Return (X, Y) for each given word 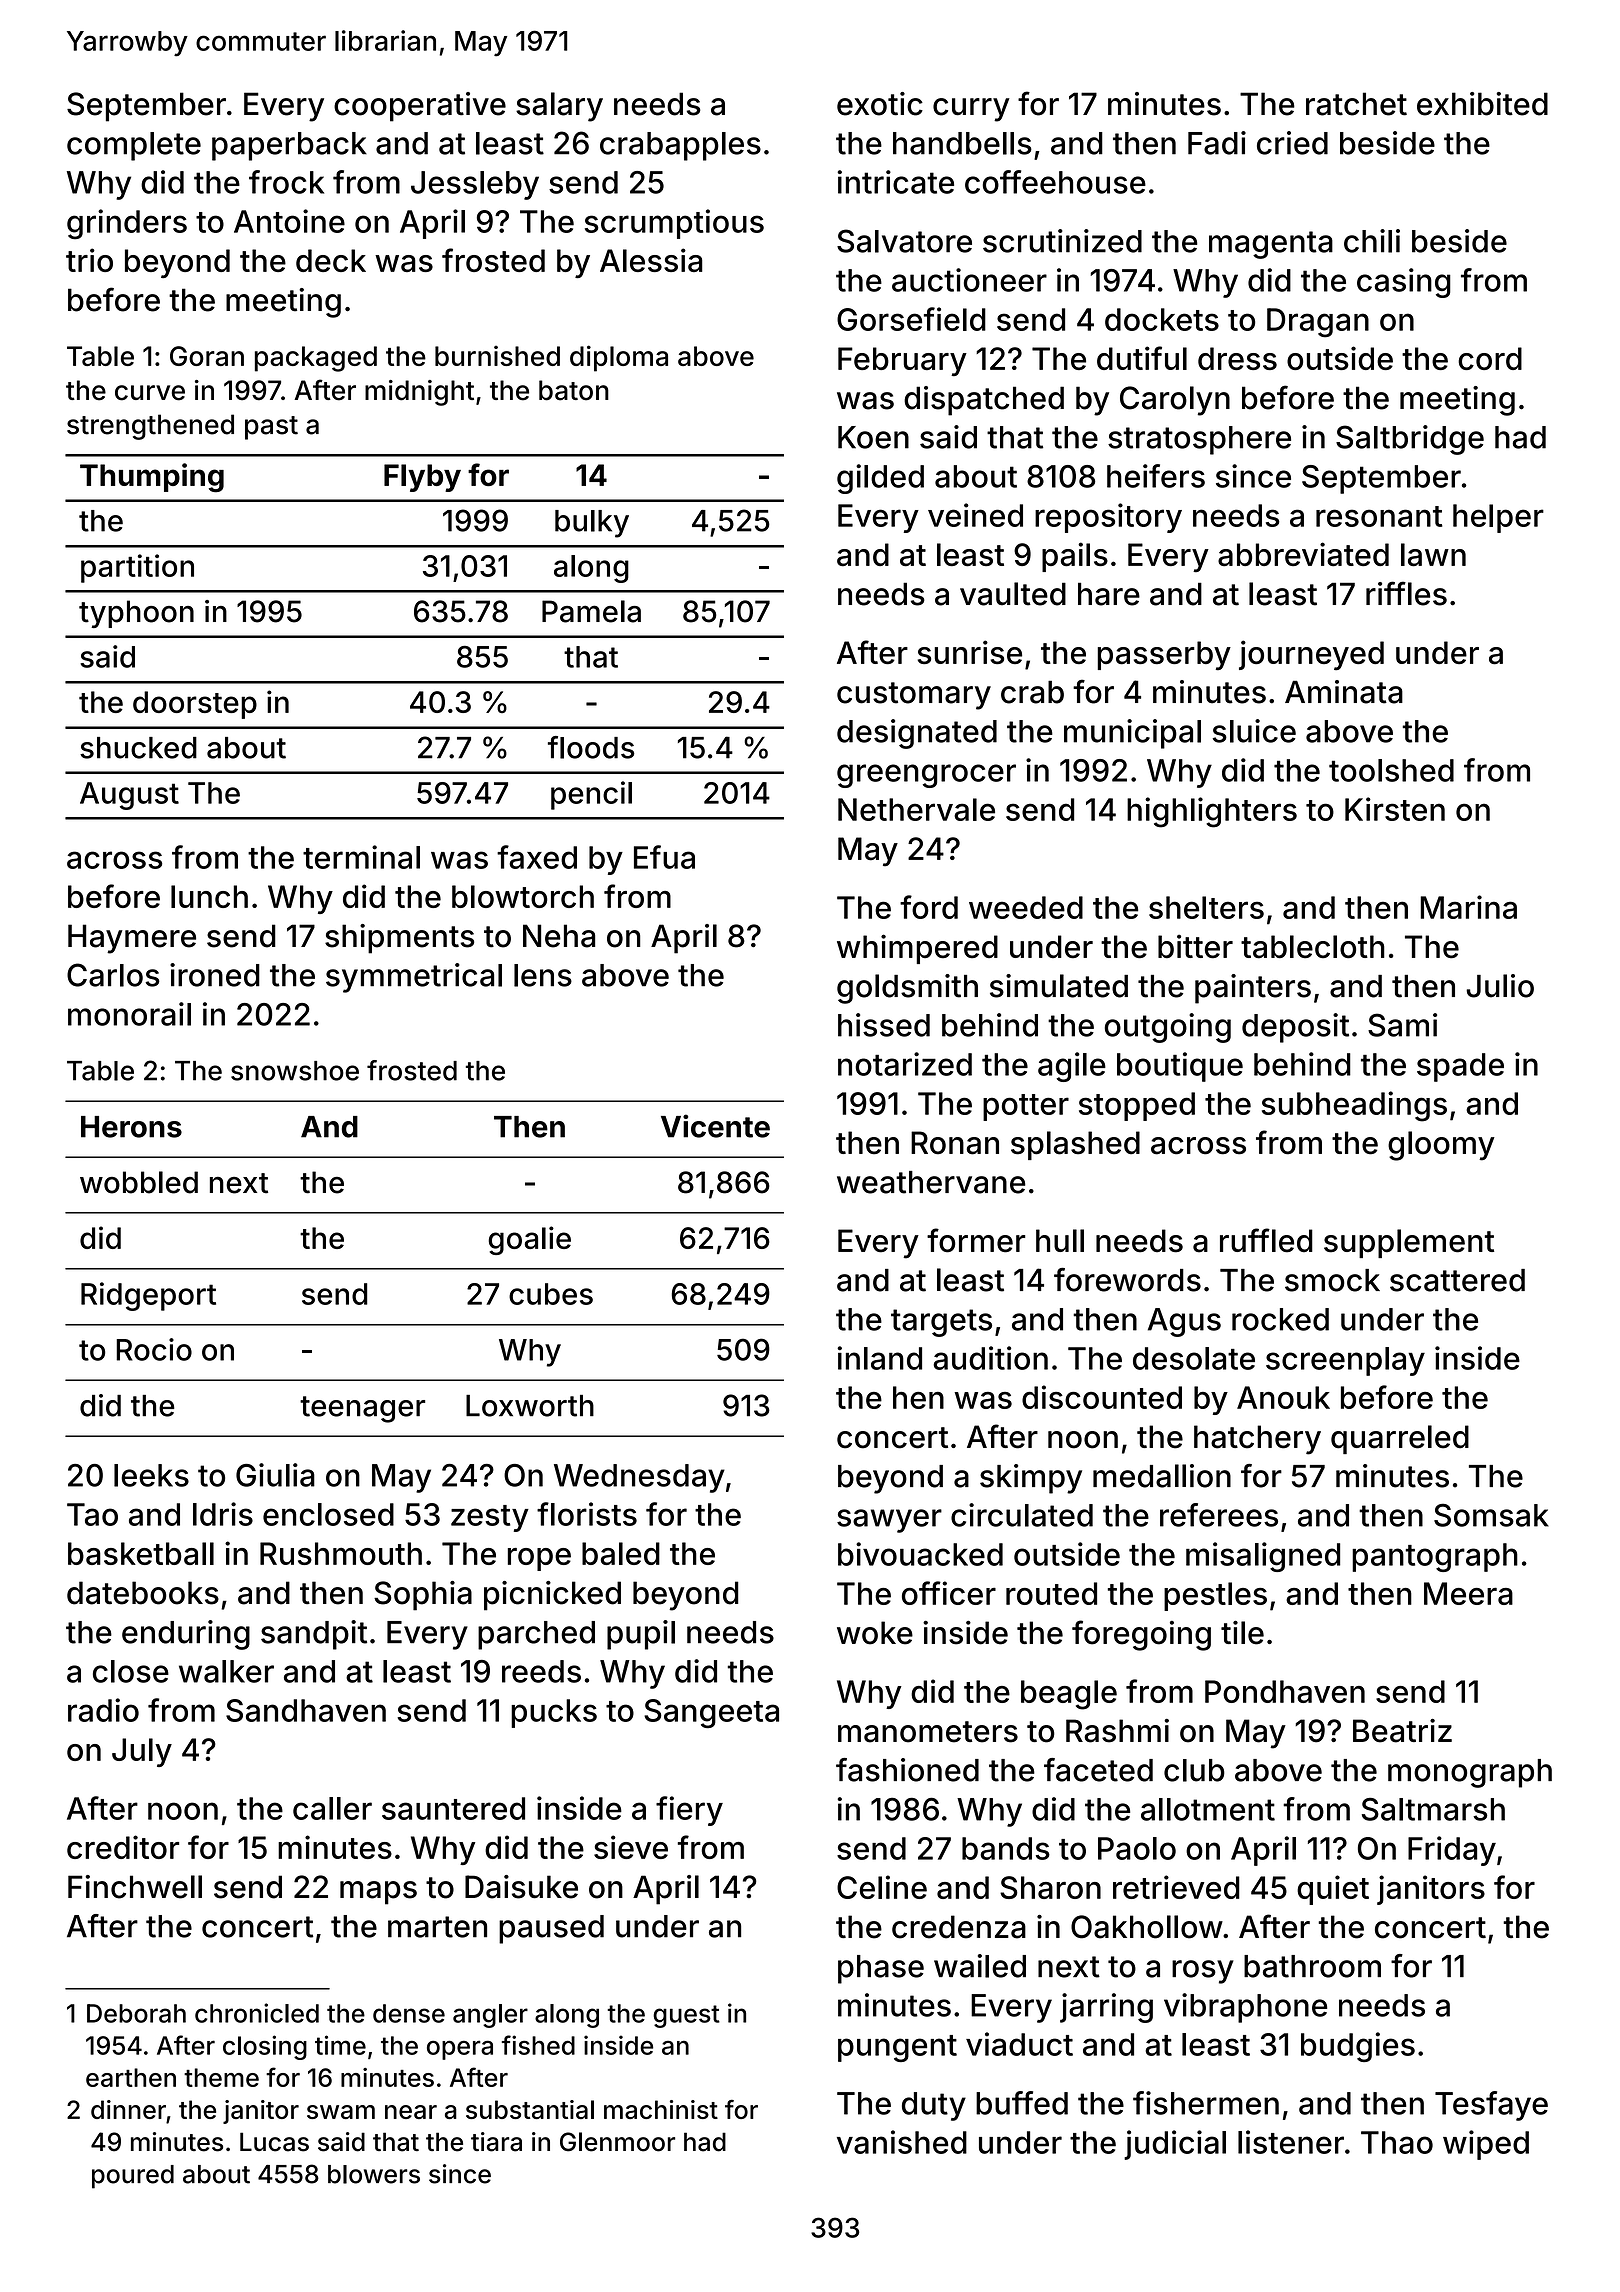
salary (559, 107)
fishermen (1206, 2103)
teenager (362, 1409)
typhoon (136, 614)
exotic (880, 104)
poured (133, 2177)
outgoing (1168, 1028)
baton (574, 390)
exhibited (1482, 104)
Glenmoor (617, 2142)
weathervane (931, 1182)
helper (1498, 518)
